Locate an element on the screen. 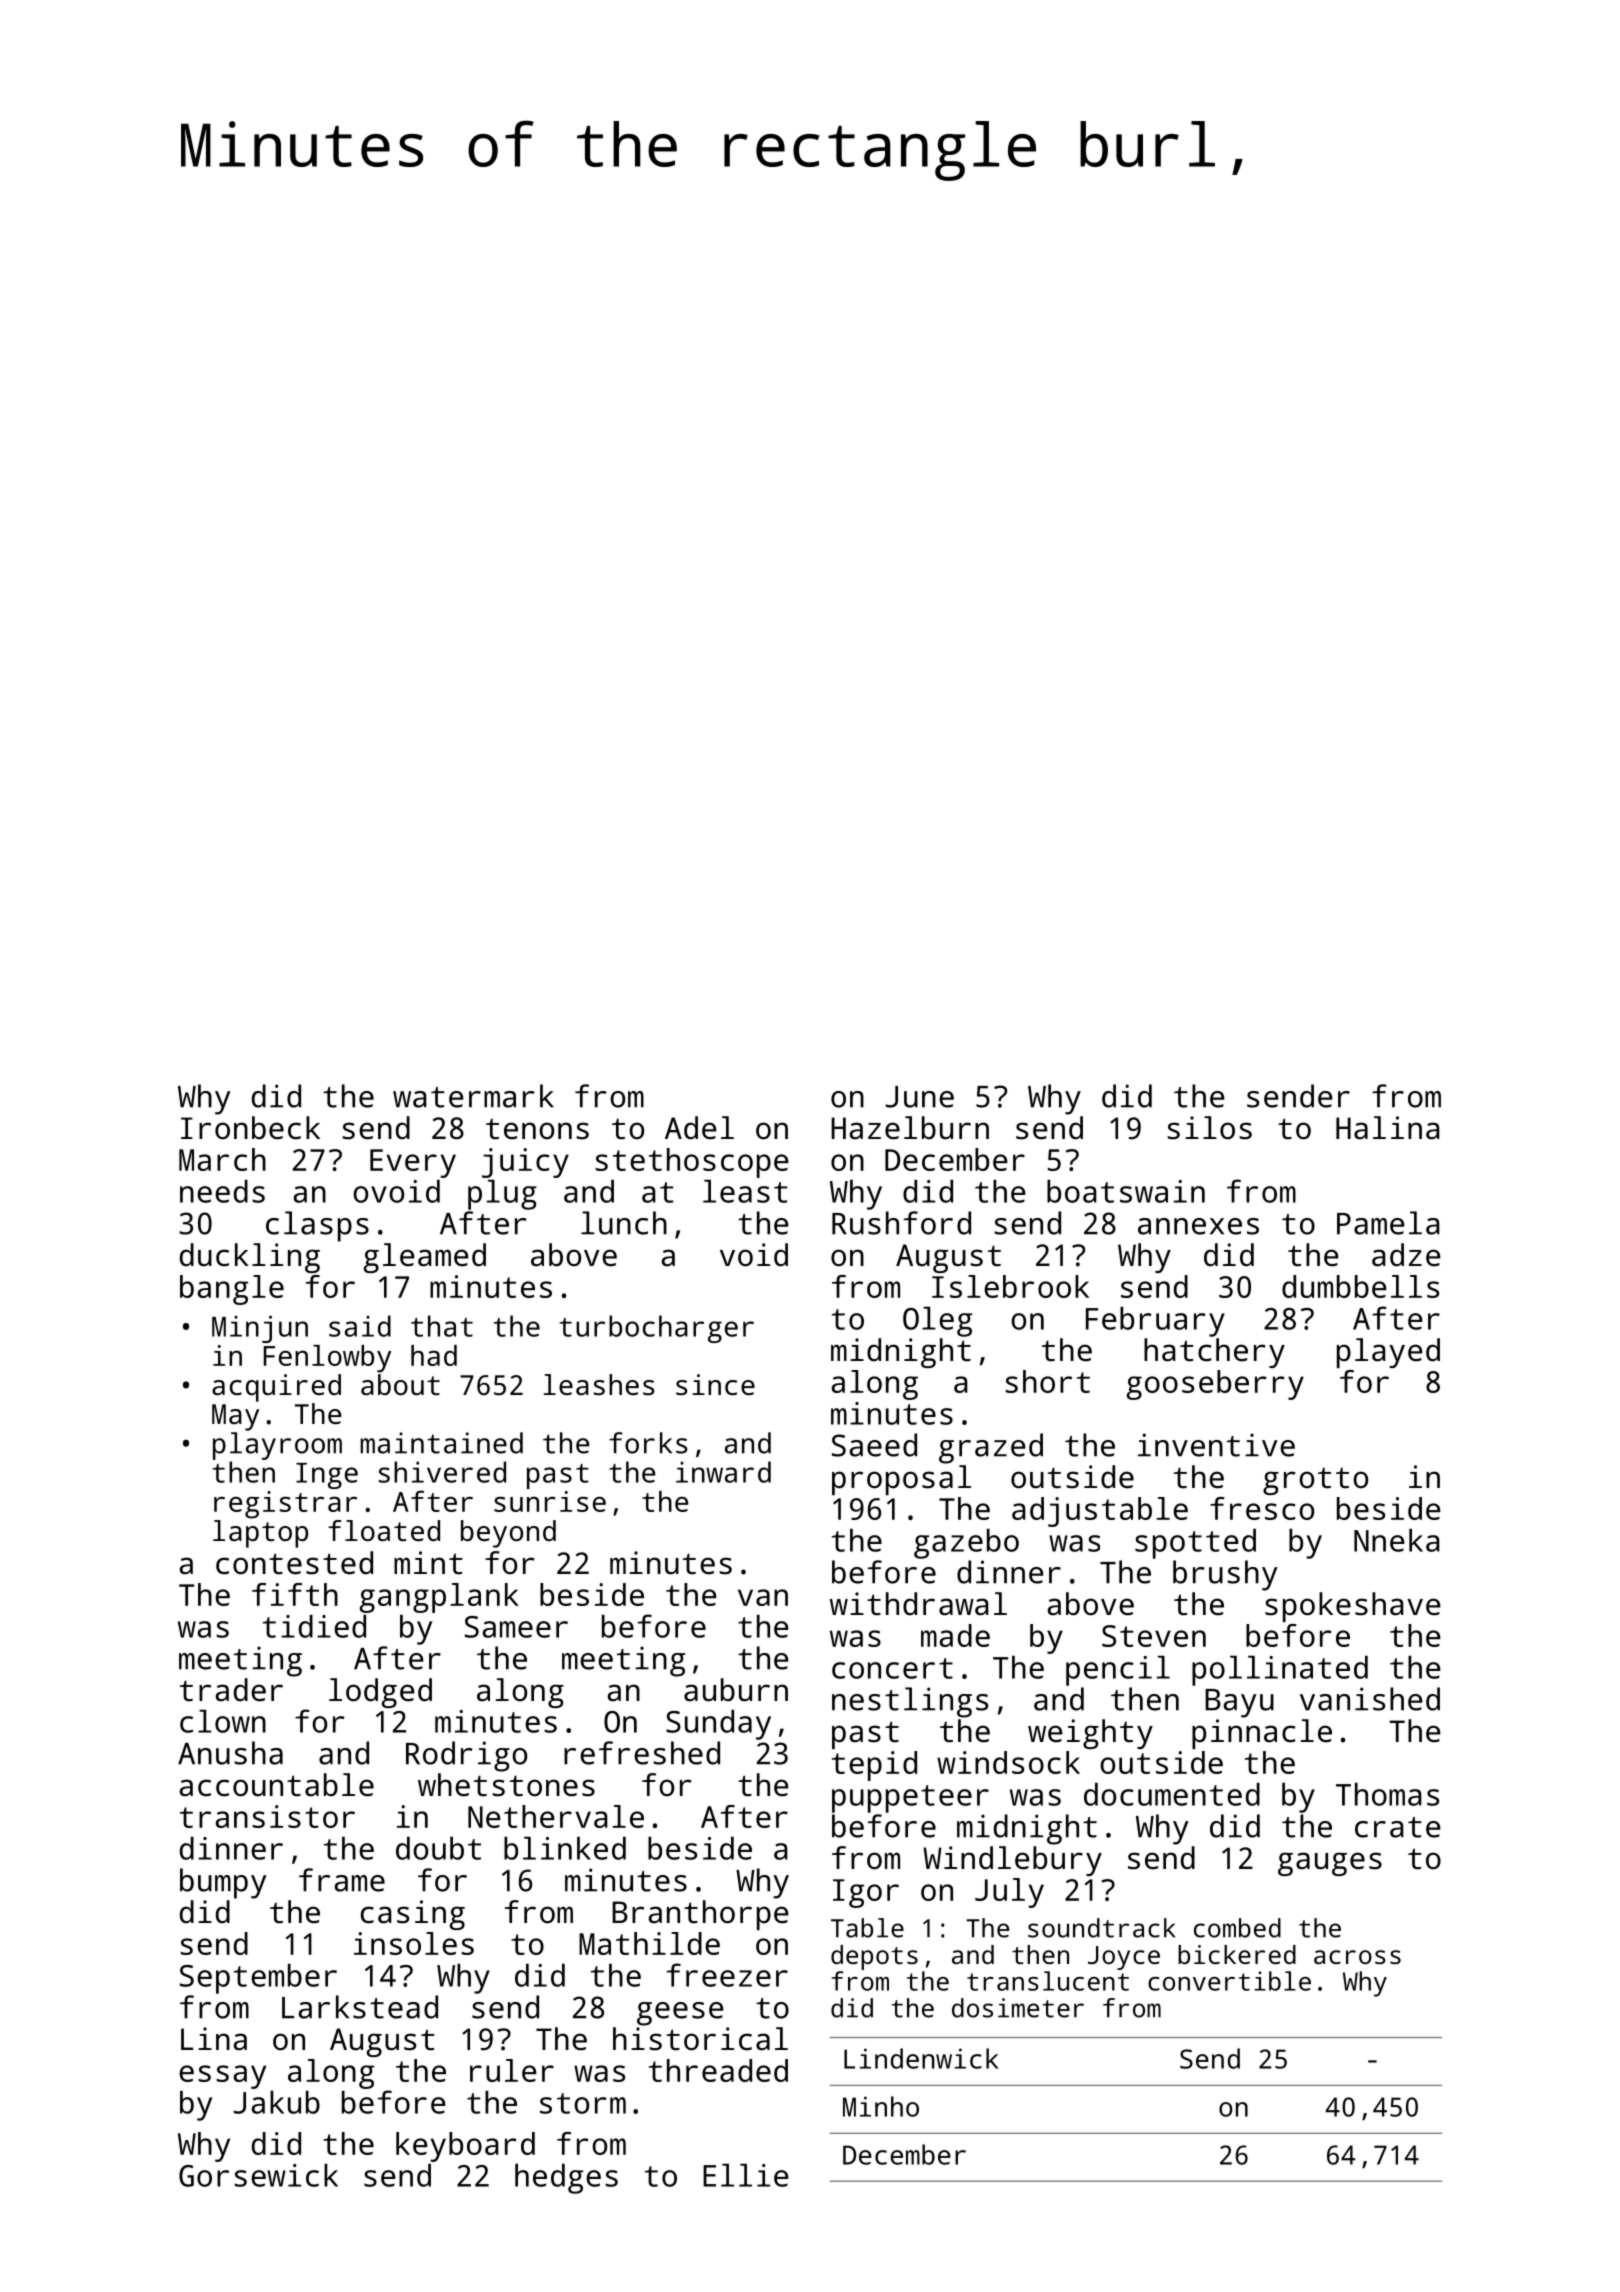  auburn is located at coordinates (736, 1690).
